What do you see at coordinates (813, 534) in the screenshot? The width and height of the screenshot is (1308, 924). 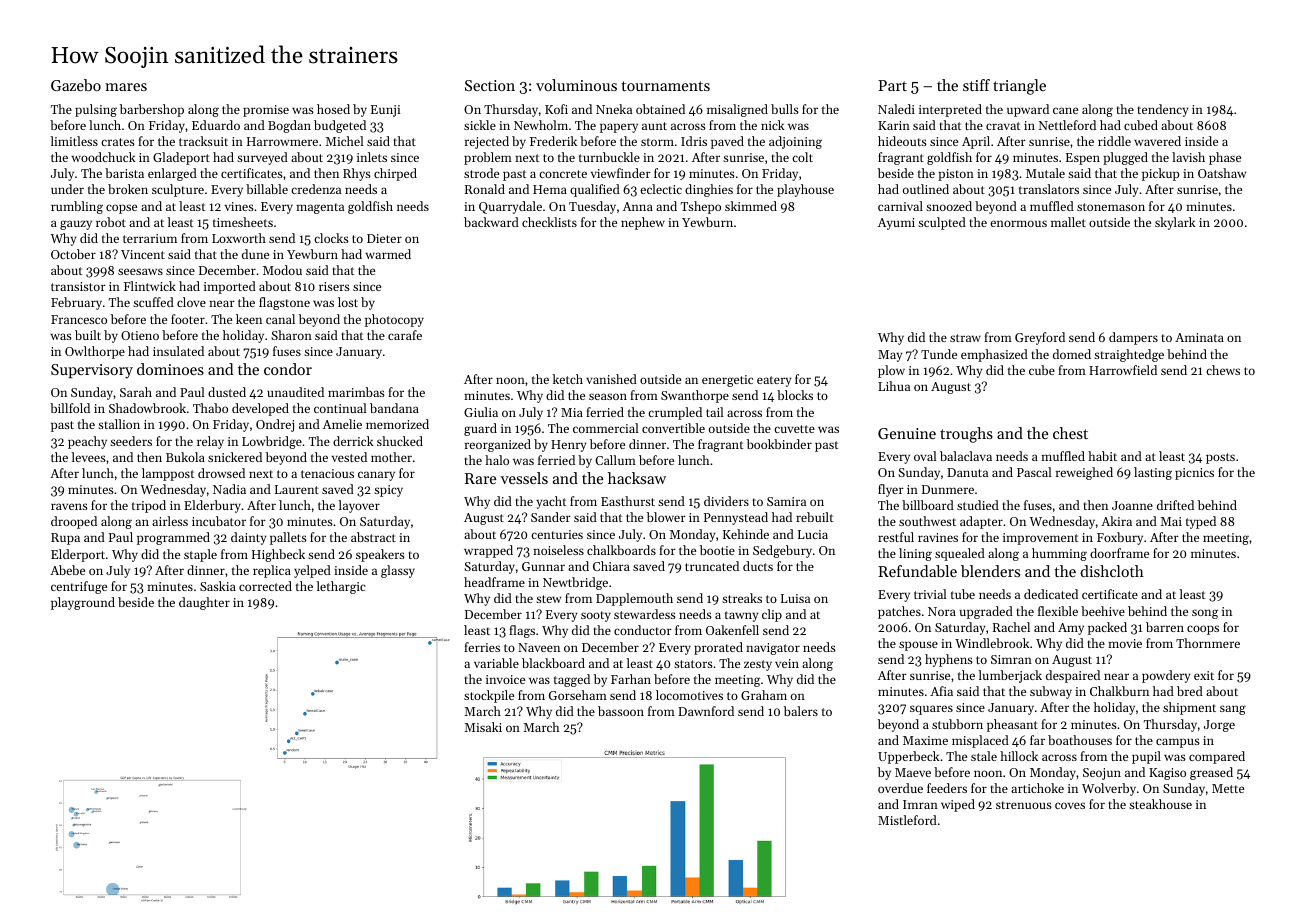 I see `Lucia` at bounding box center [813, 534].
